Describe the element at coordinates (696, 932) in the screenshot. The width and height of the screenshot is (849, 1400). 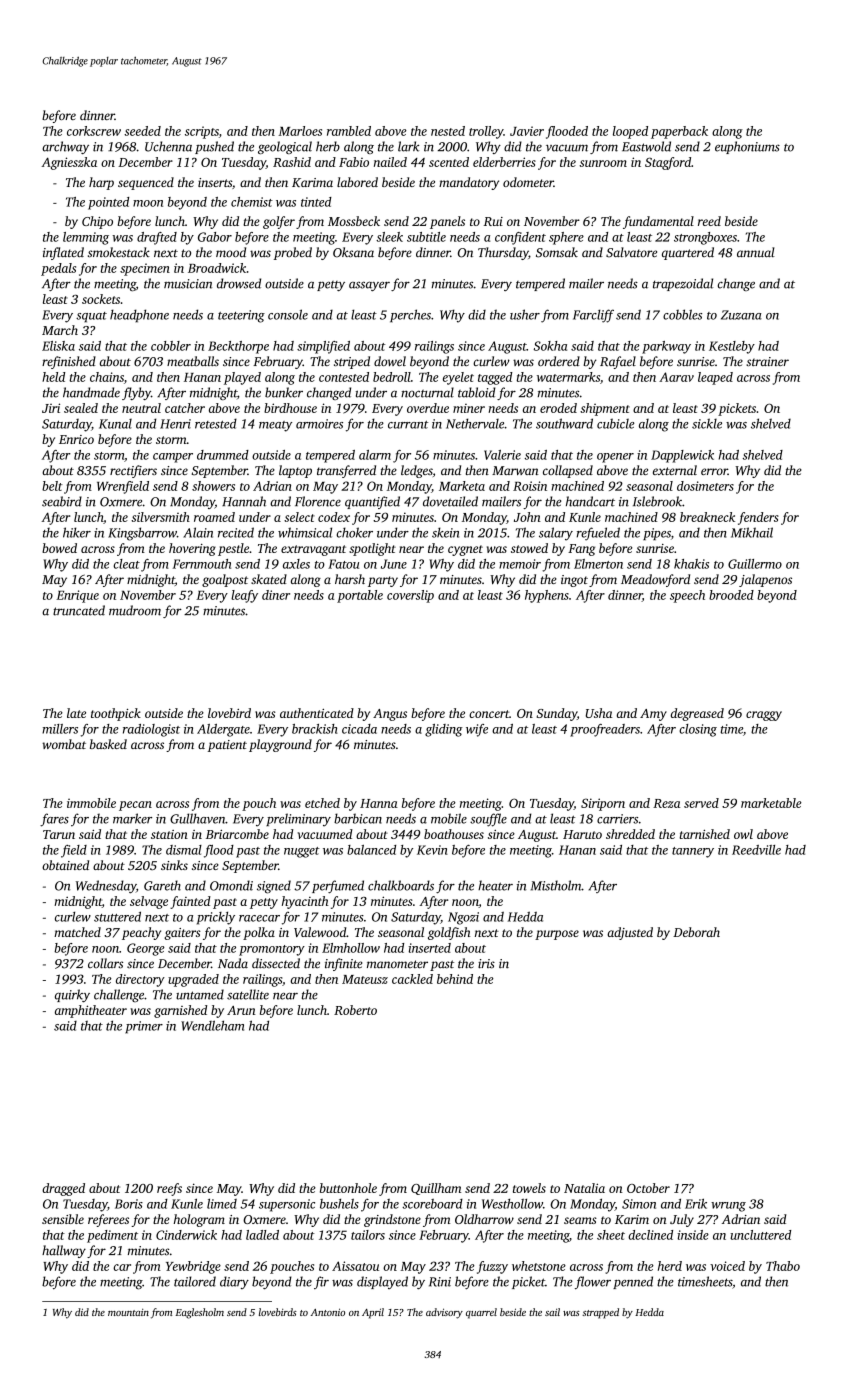
I see `Deborah` at that location.
